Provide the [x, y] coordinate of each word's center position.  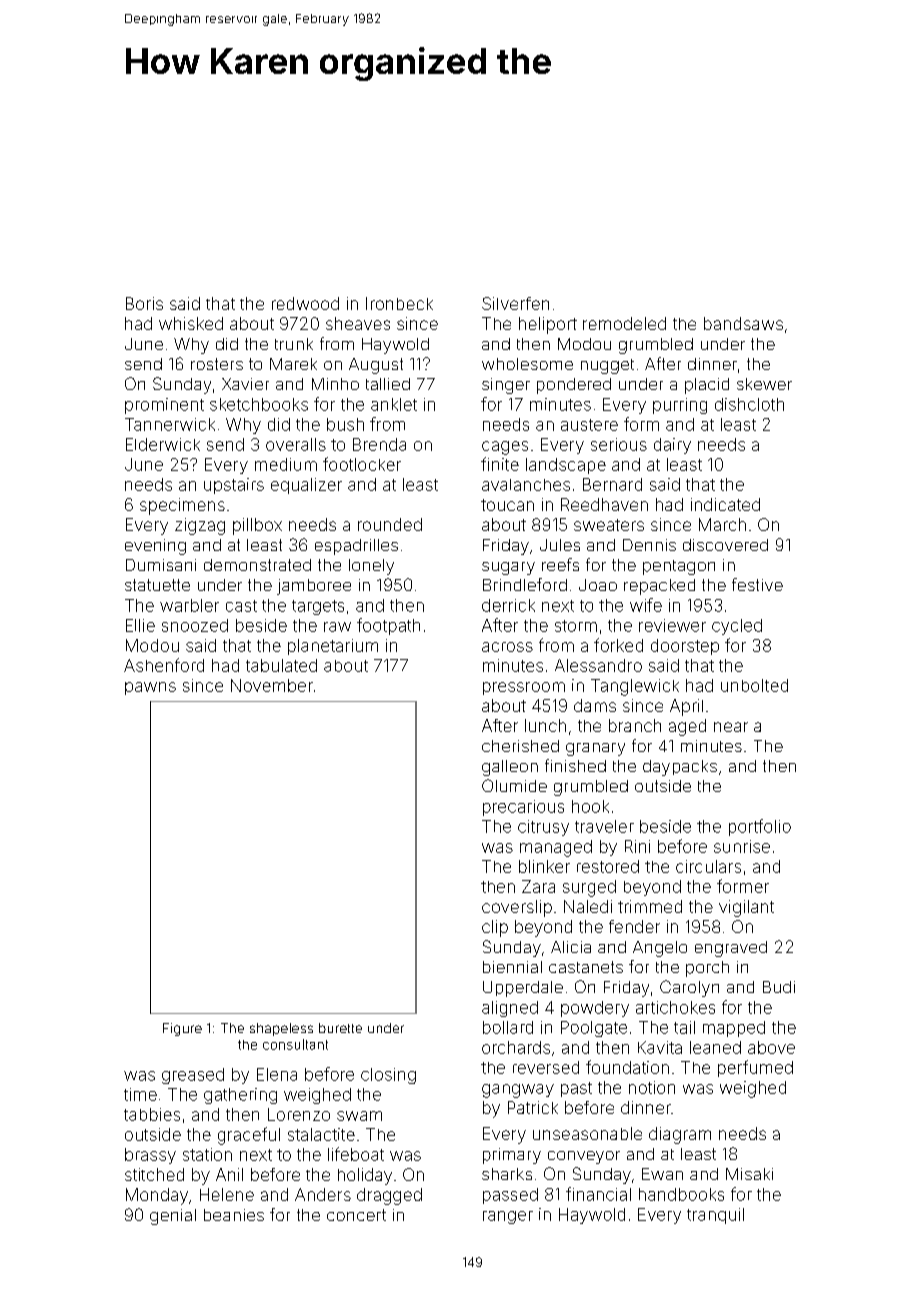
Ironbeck [399, 303]
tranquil [715, 1216]
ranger [508, 1217]
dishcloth [749, 404]
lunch [545, 725]
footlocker [362, 464]
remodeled [624, 323]
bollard [508, 1027]
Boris [144, 303]
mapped [734, 1029]
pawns [150, 688]
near [731, 727]
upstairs [234, 486]
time [140, 1094]
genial [173, 1217]
